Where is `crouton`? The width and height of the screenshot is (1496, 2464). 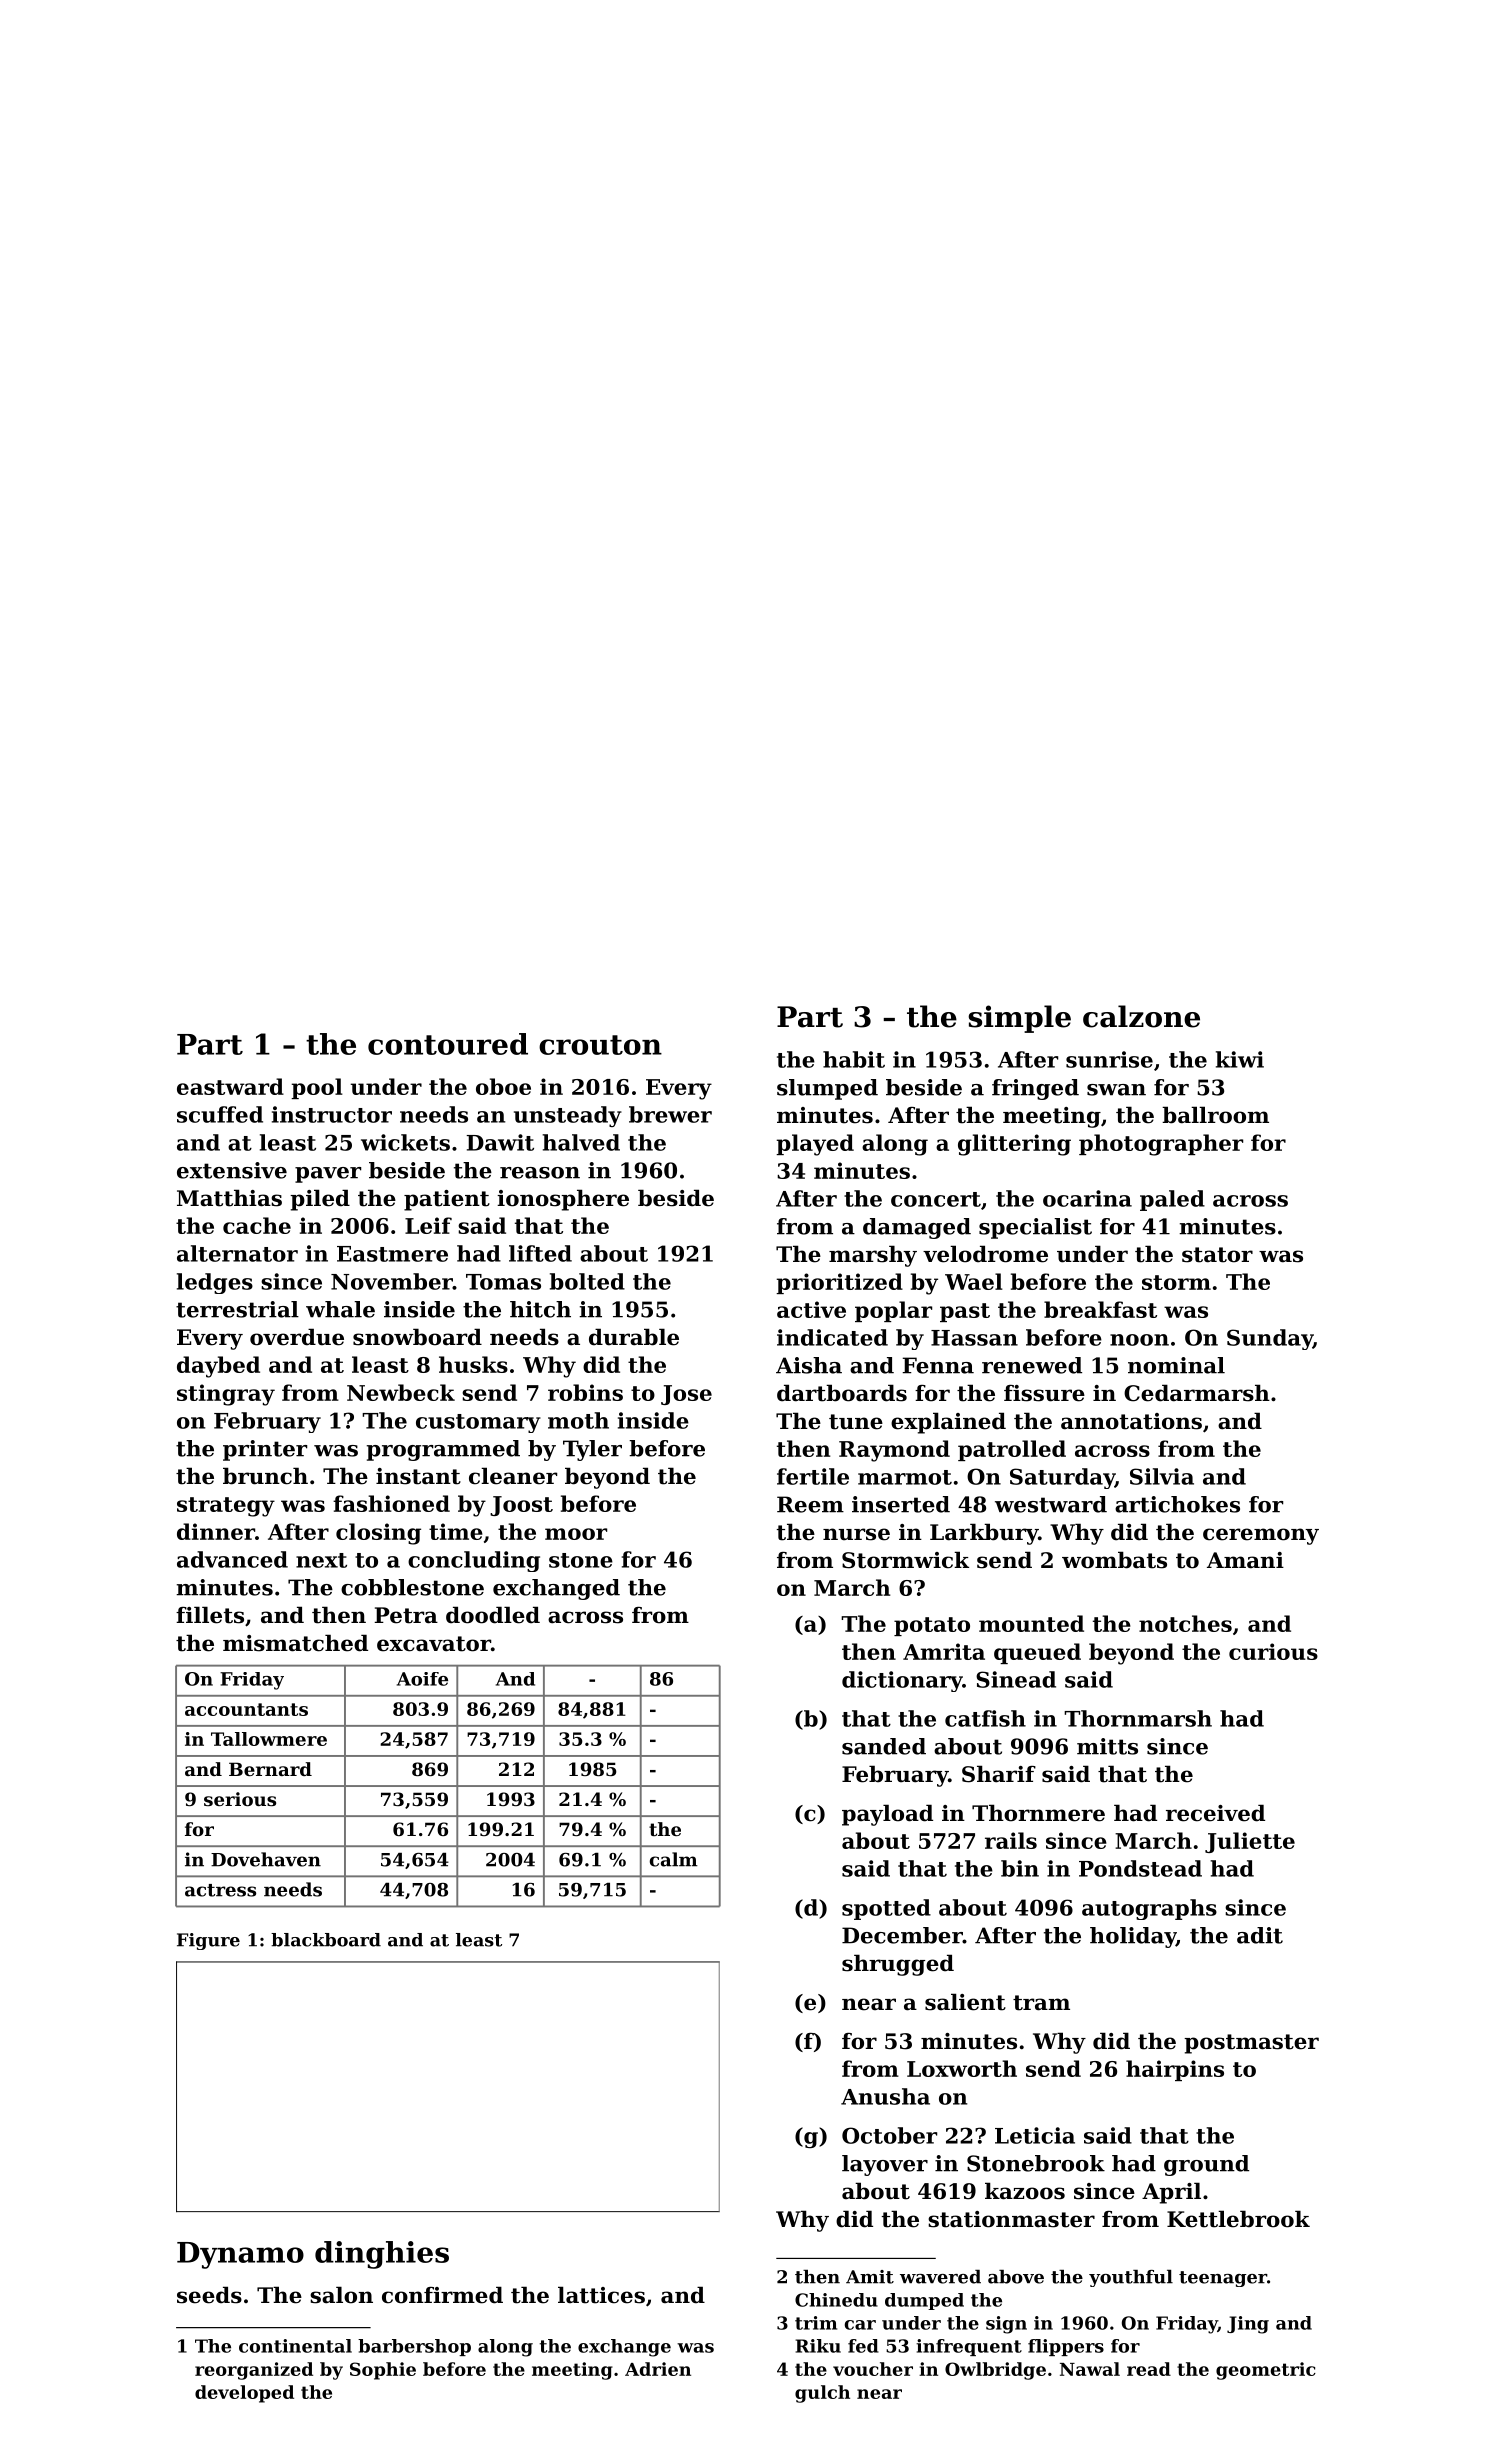 crouton is located at coordinates (600, 1045).
